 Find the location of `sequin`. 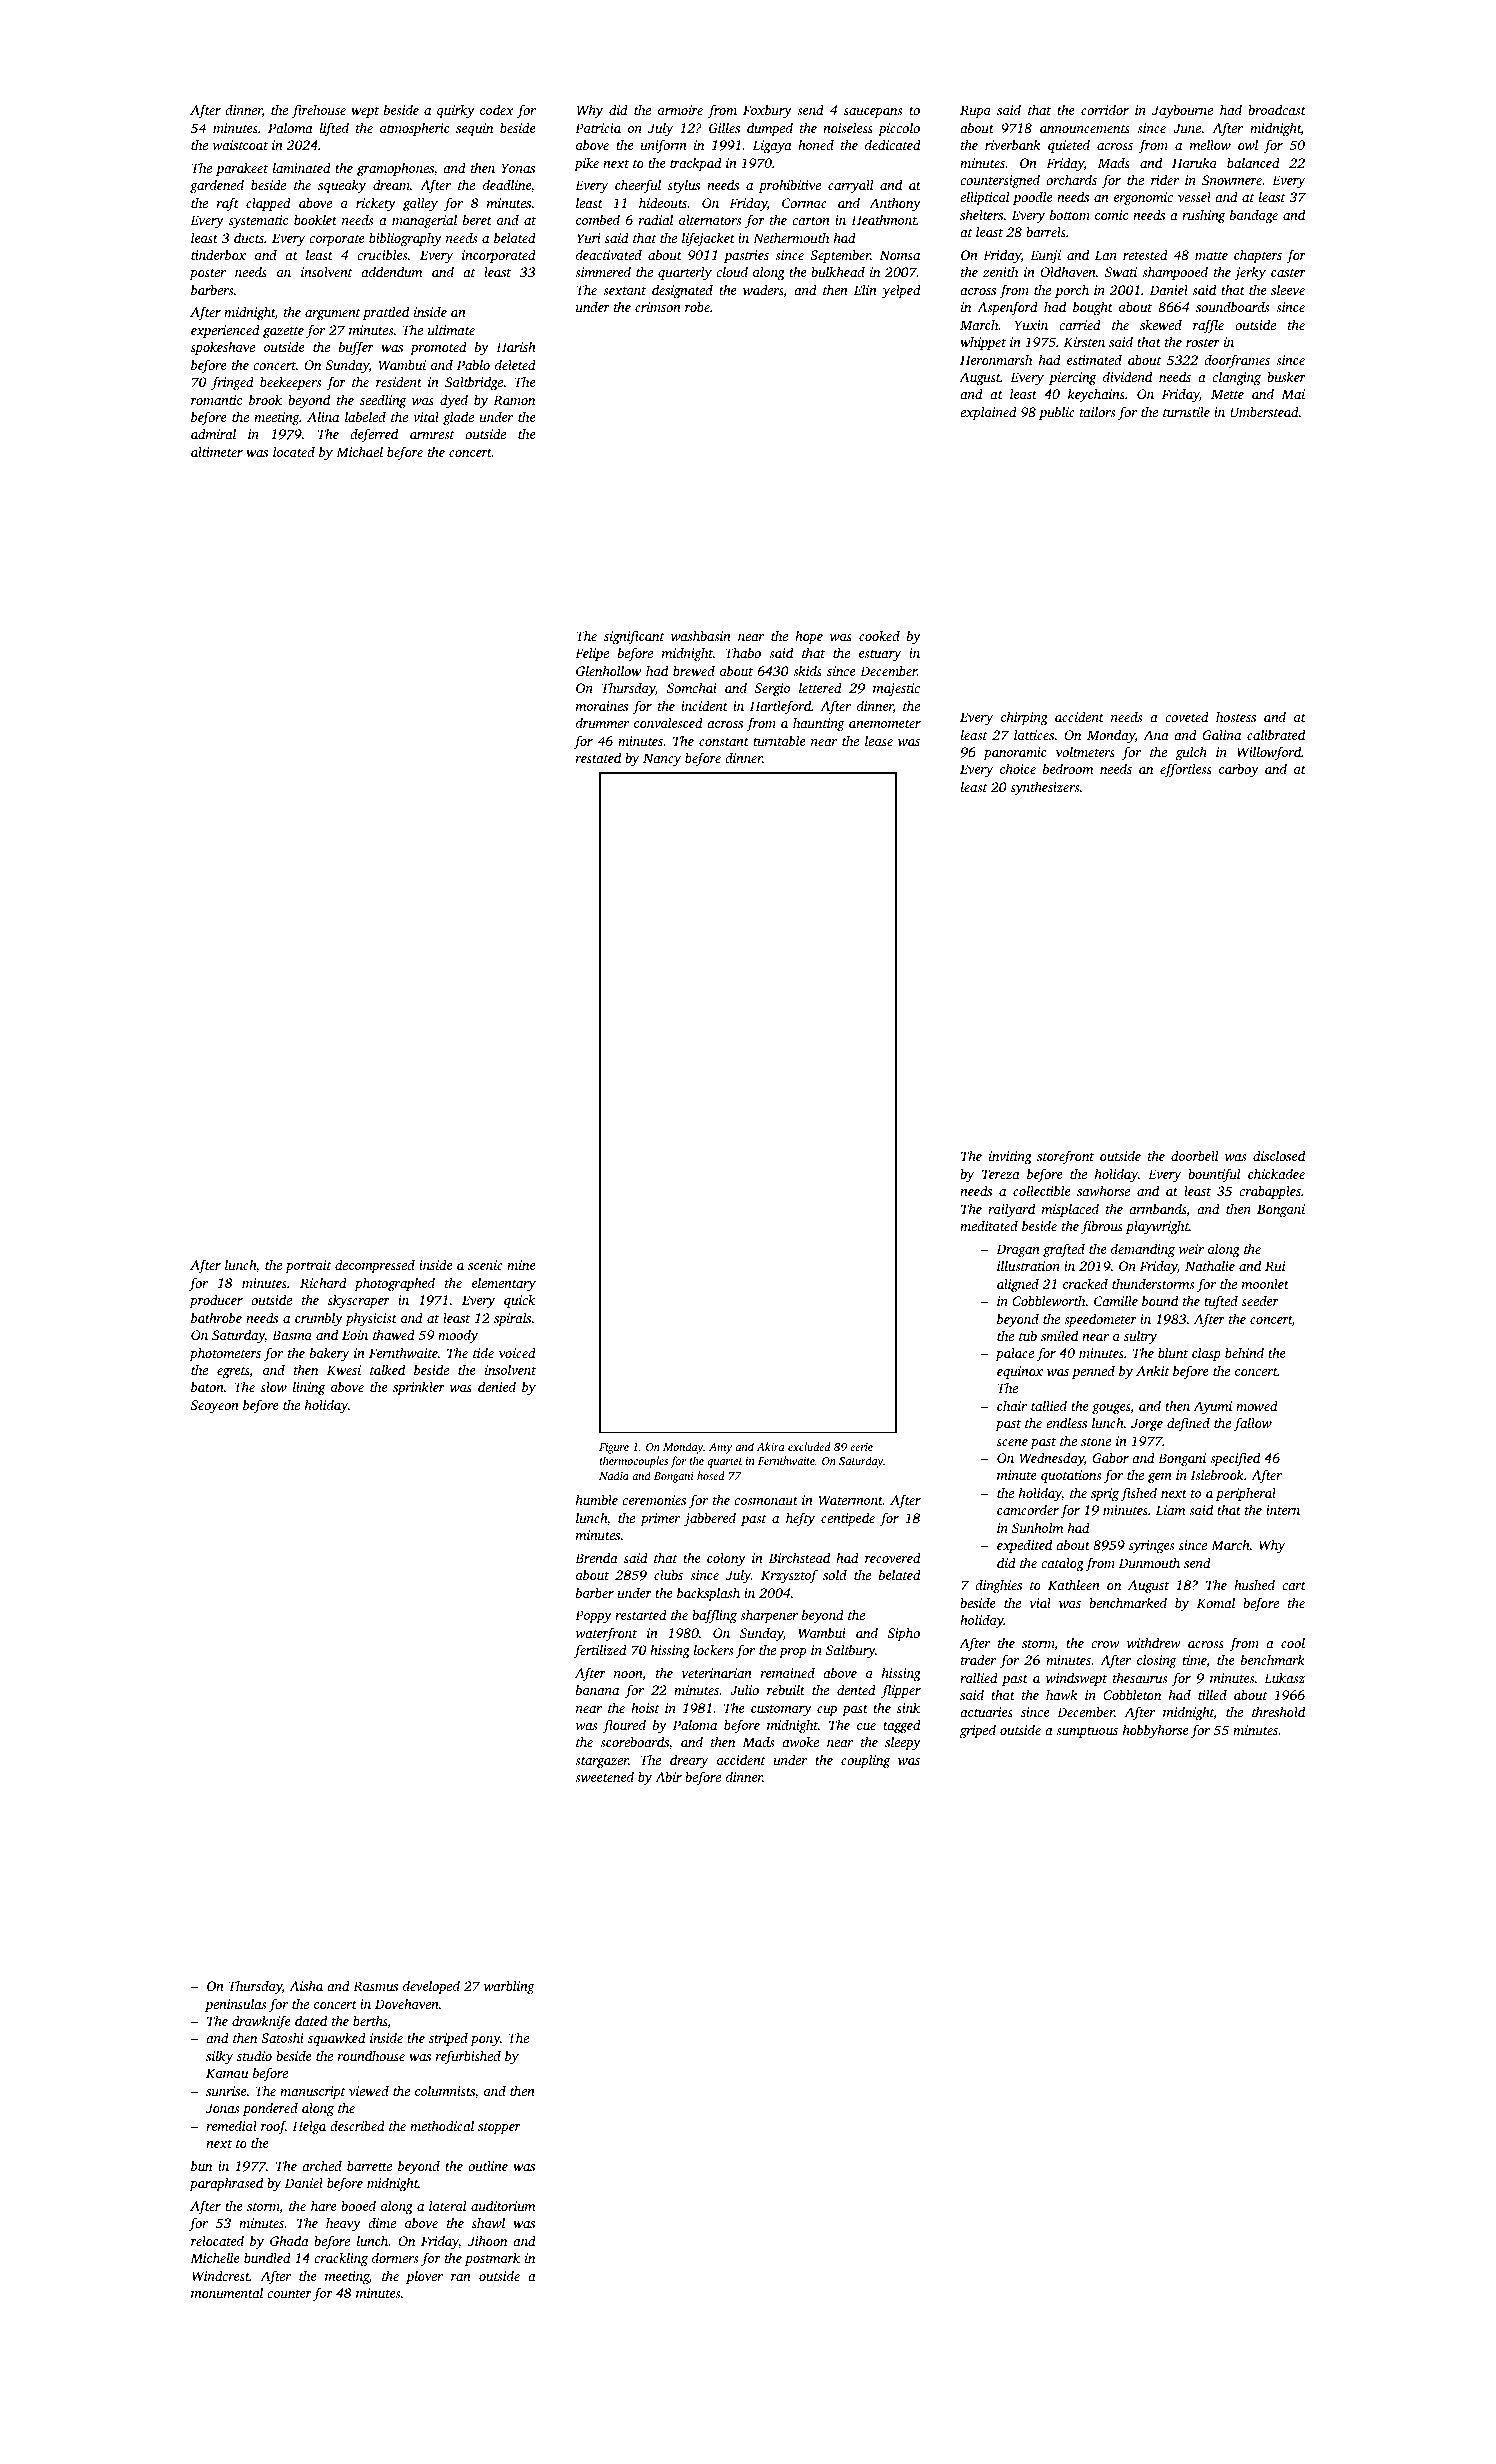

sequin is located at coordinates (474, 129).
